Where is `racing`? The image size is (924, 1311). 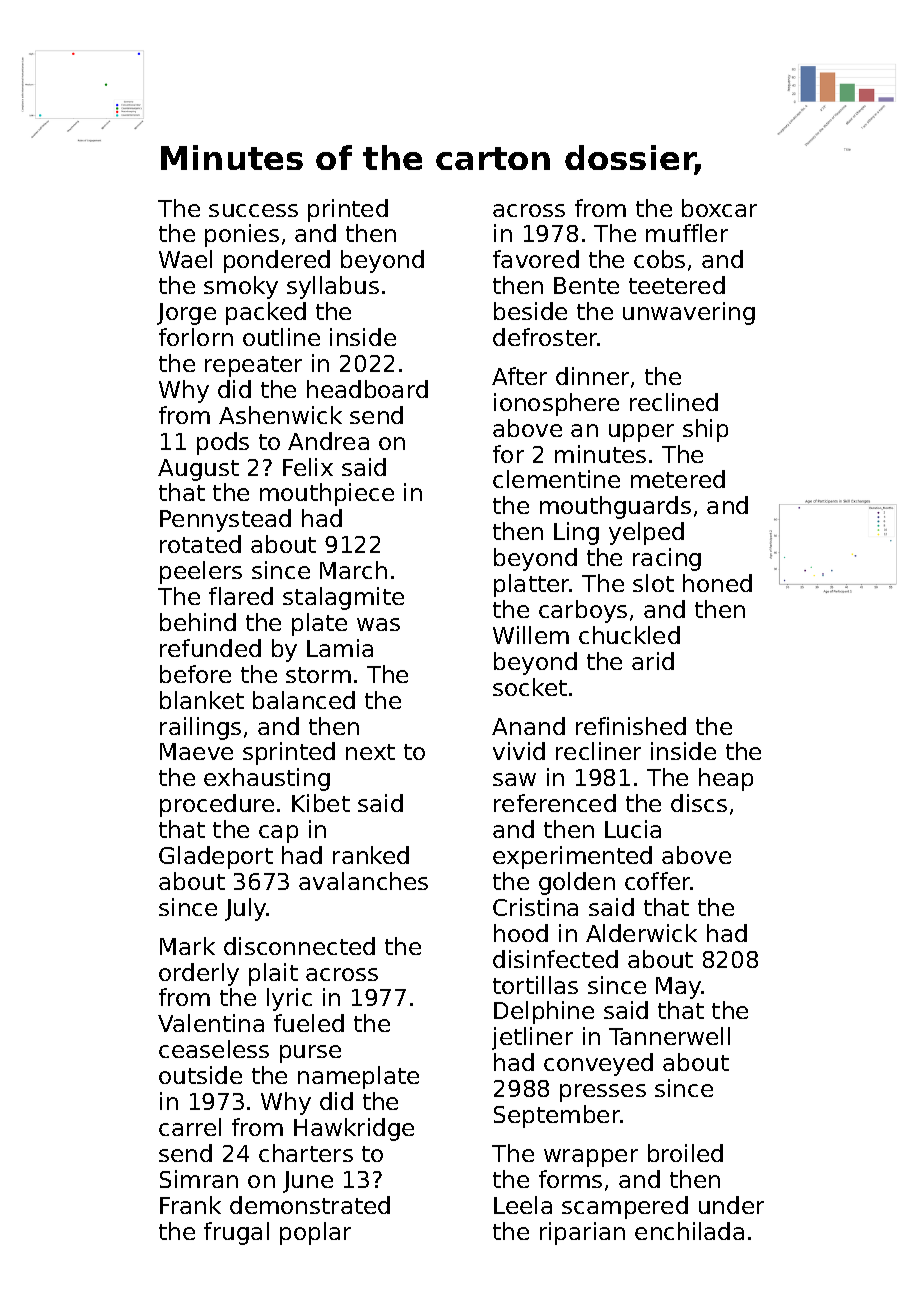 racing is located at coordinates (667, 559).
